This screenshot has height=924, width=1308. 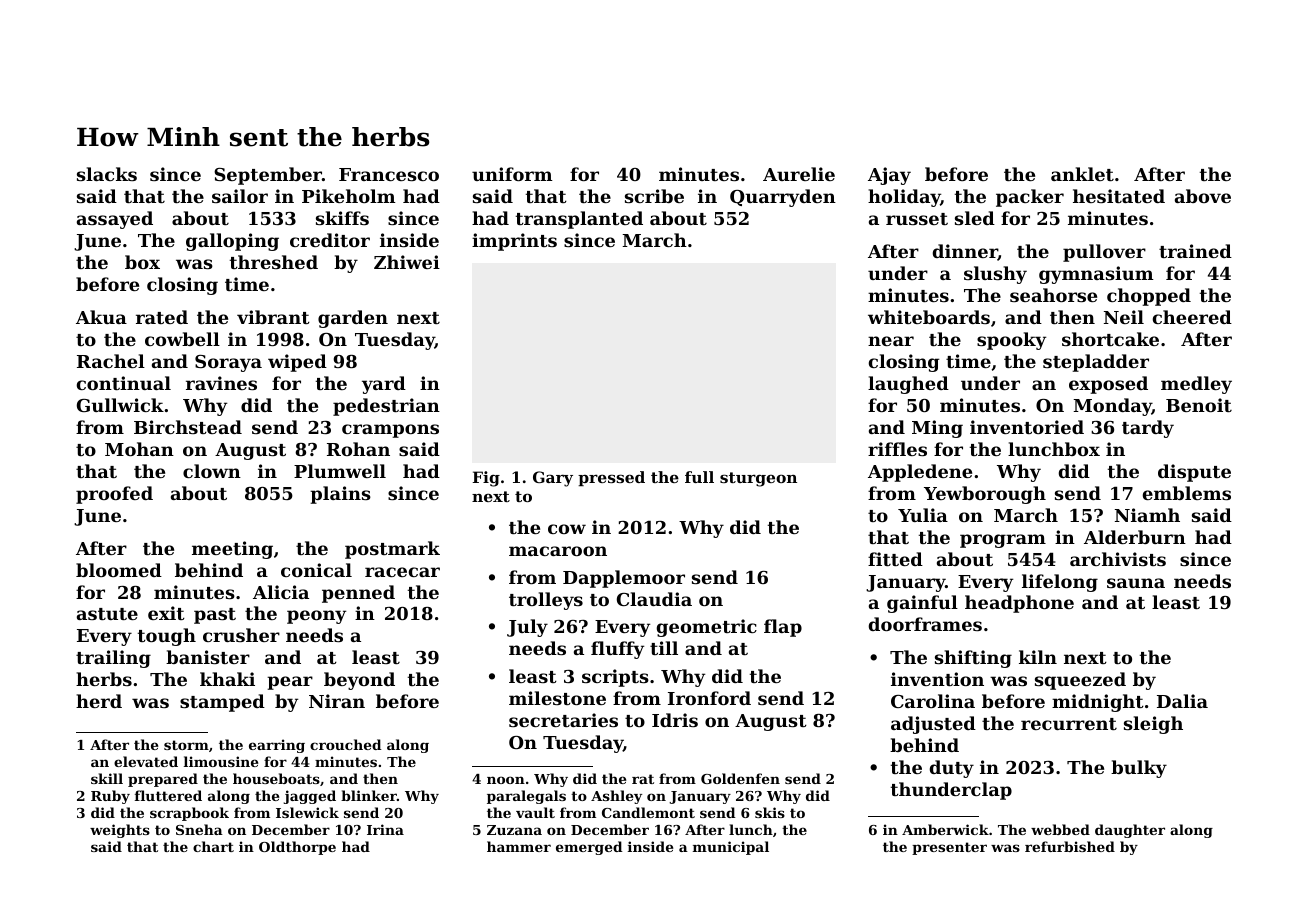 I want to click on refurbished, so click(x=1070, y=846).
